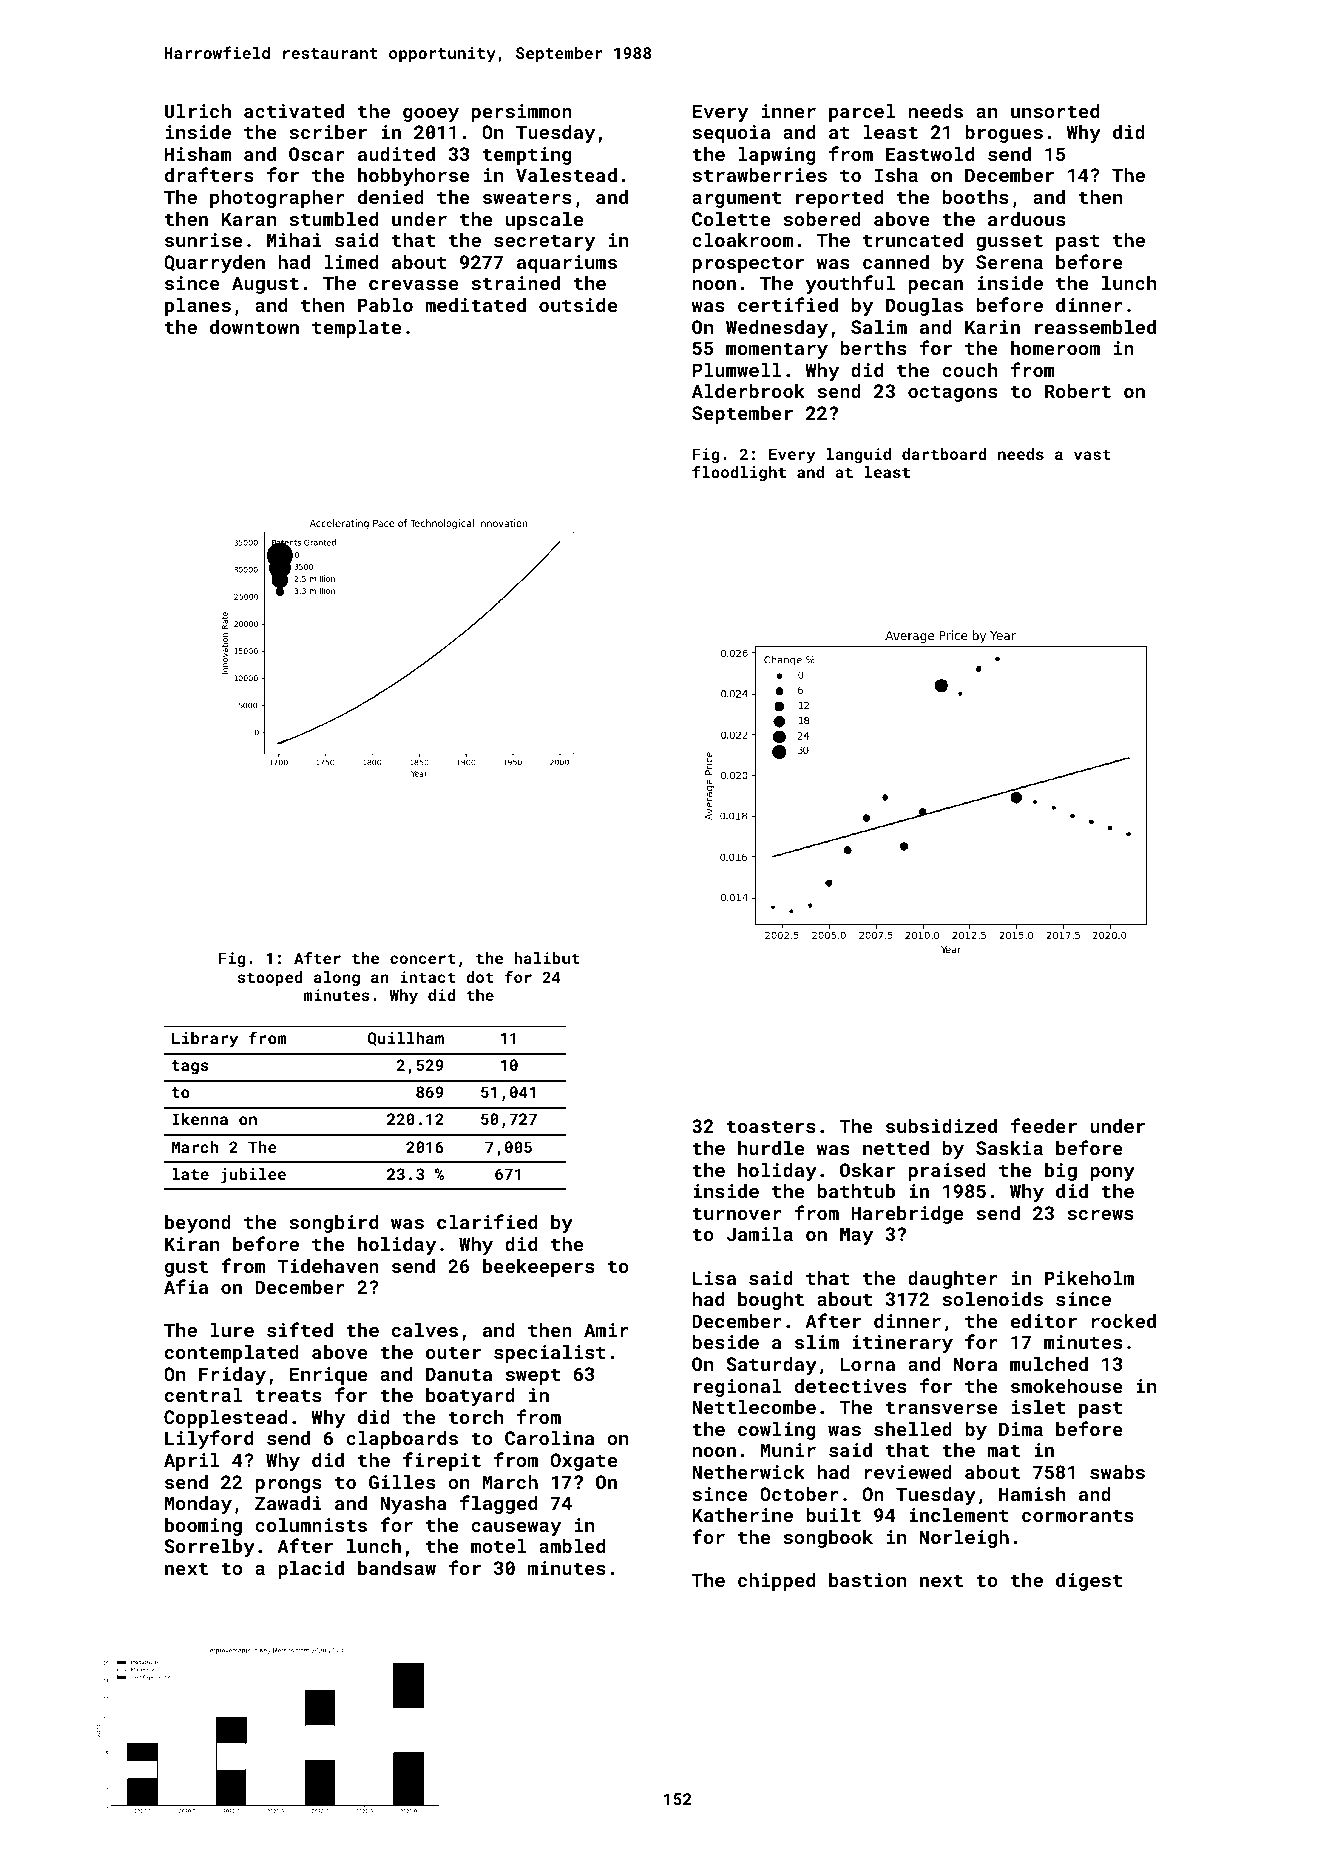  I want to click on downtown, so click(254, 327).
